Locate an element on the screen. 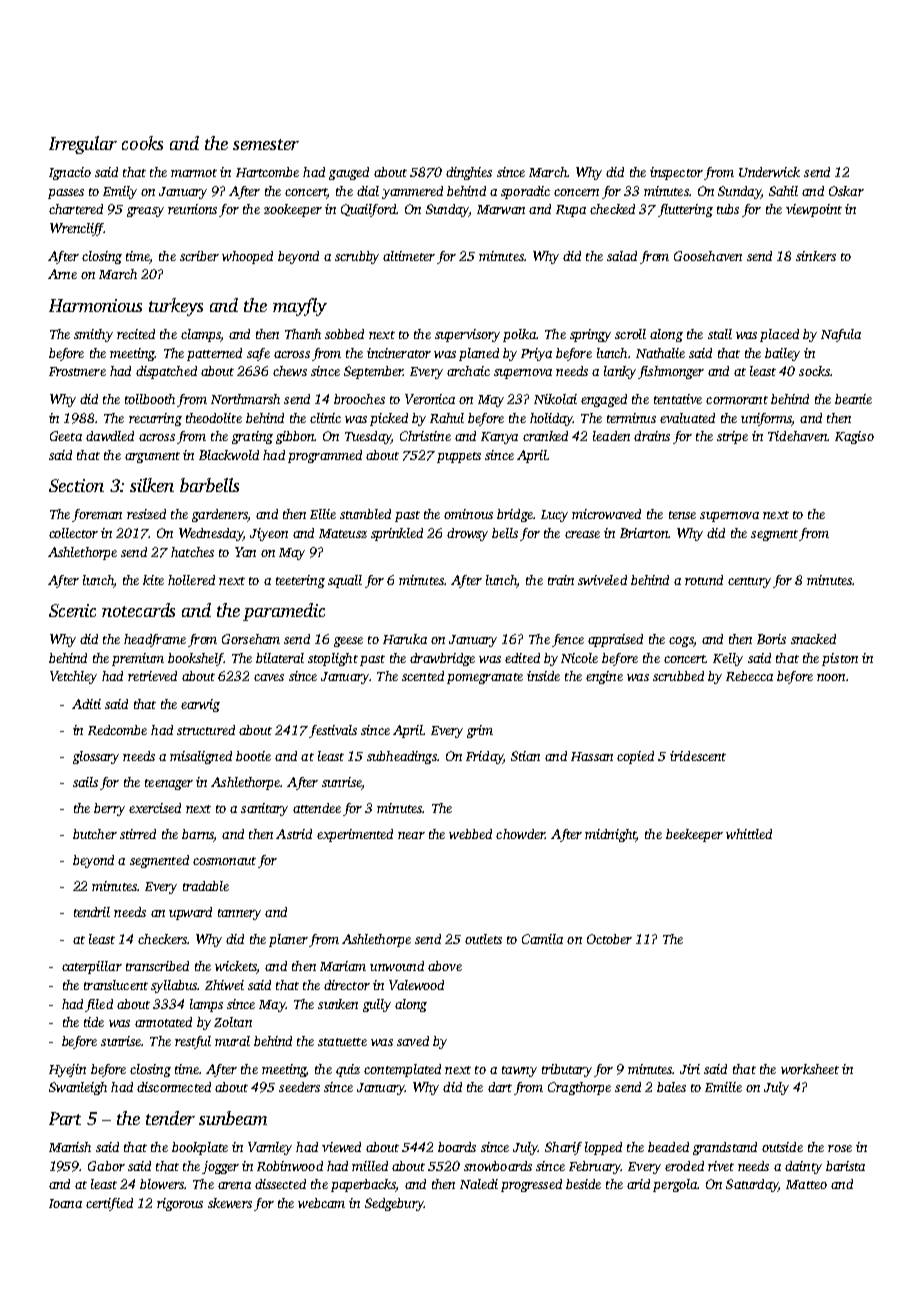 The image size is (924, 1308). Lucy is located at coordinates (554, 516).
